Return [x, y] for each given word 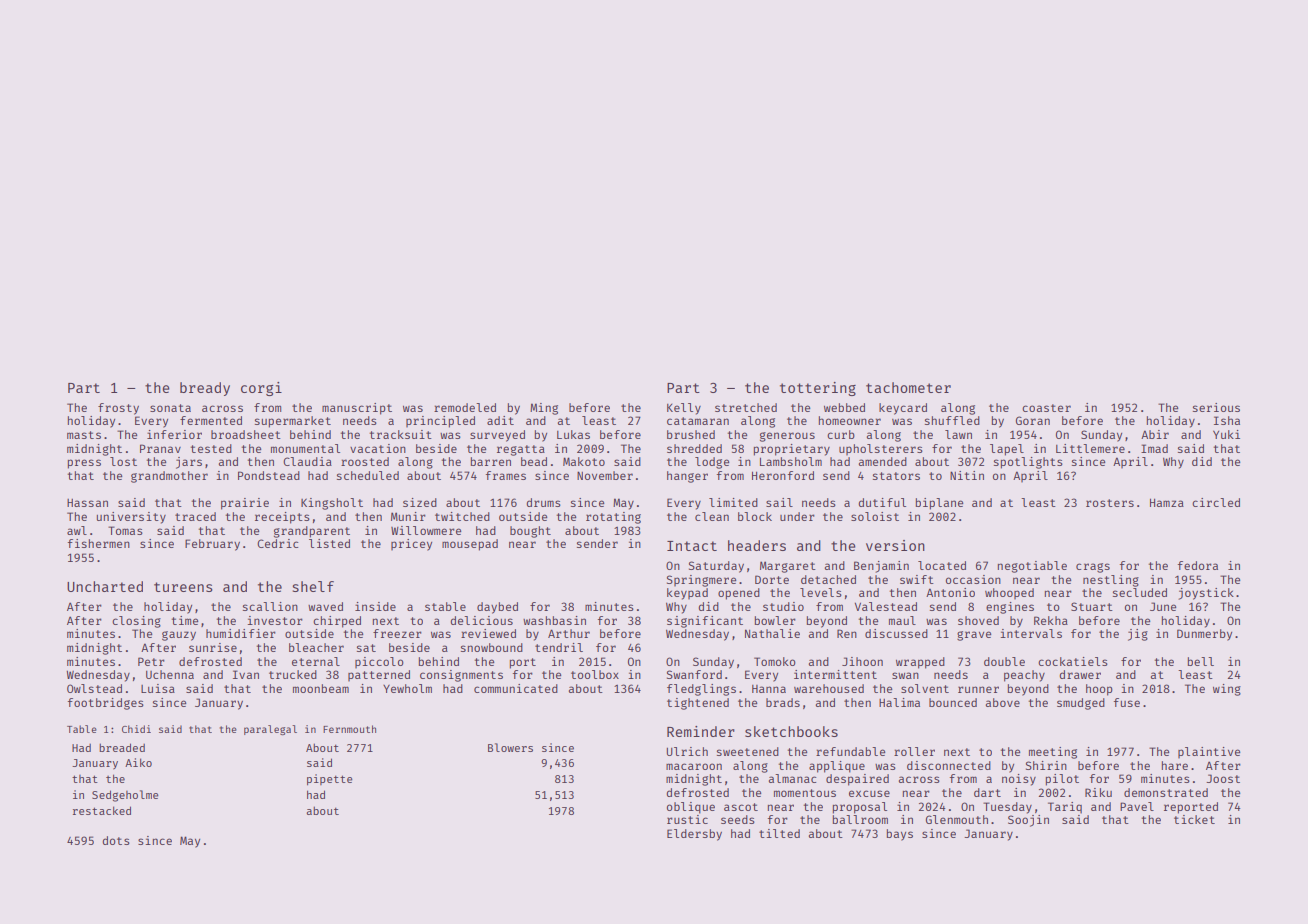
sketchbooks [791, 731]
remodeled [465, 407]
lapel [1007, 450]
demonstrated [1166, 792]
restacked [102, 810]
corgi [261, 389]
